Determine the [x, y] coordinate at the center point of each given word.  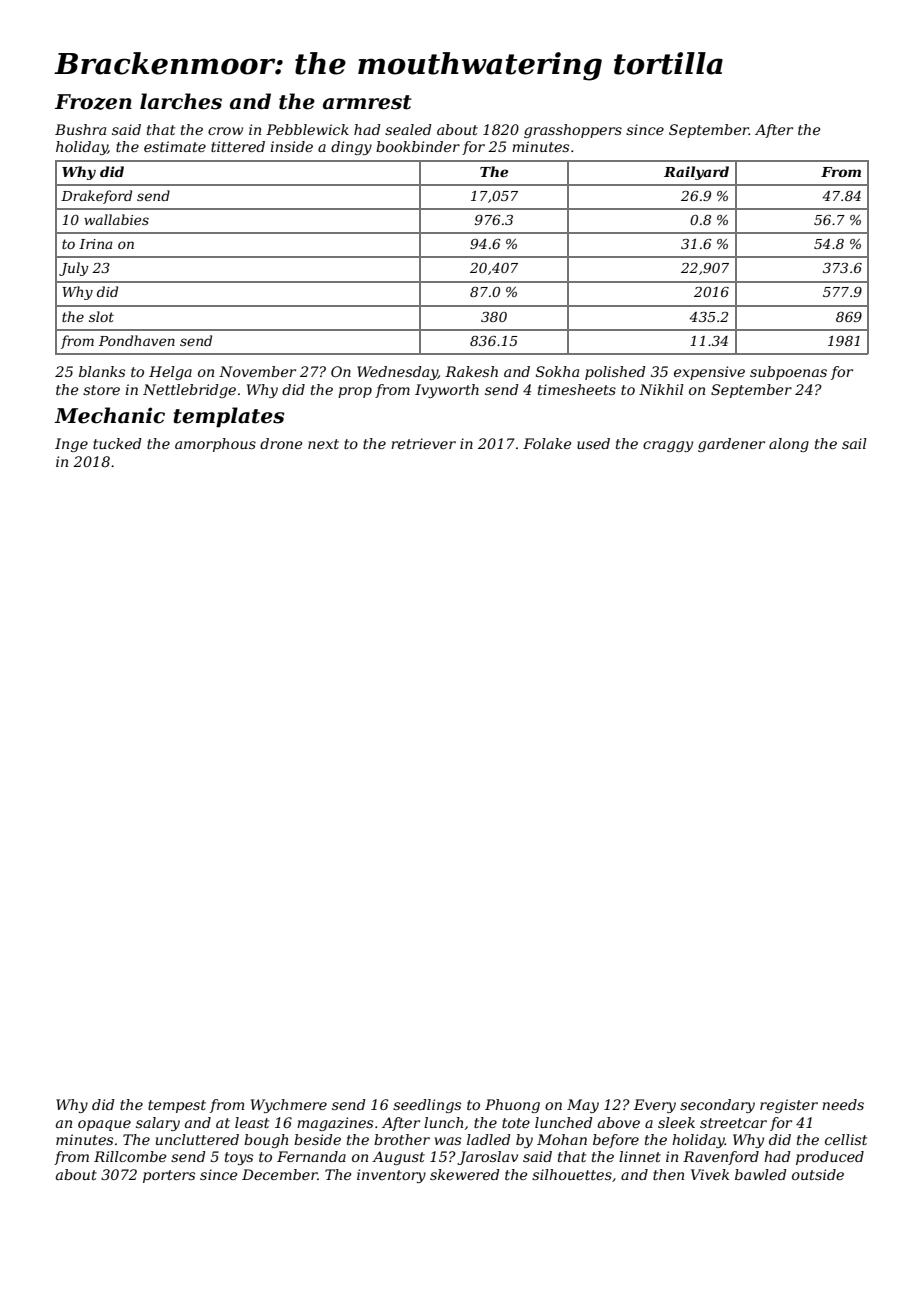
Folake [547, 443]
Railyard [696, 173]
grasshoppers [573, 131]
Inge [71, 445]
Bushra [80, 129]
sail [854, 443]
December [279, 1174]
